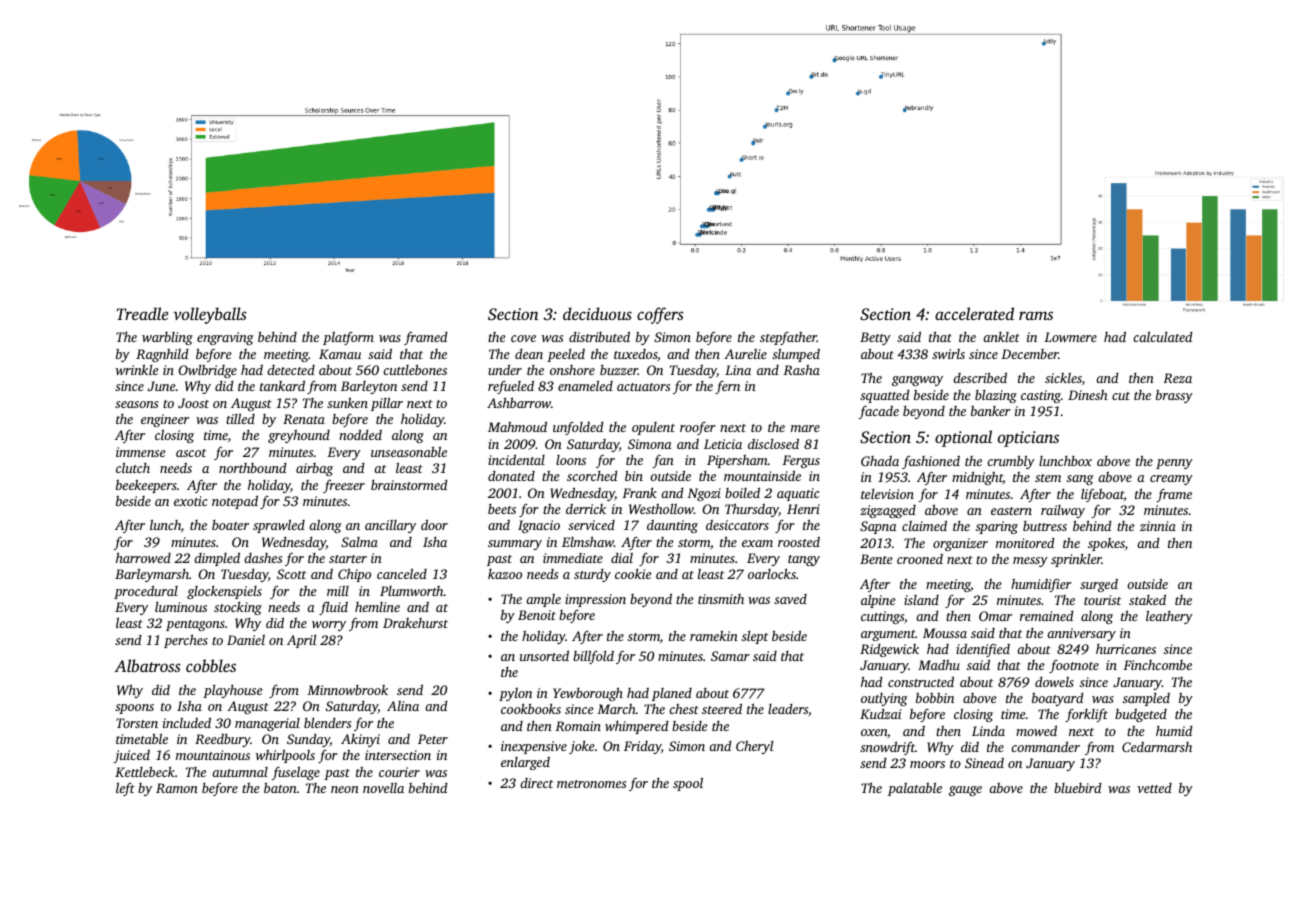  What do you see at coordinates (948, 354) in the page?
I see `swirls` at bounding box center [948, 354].
